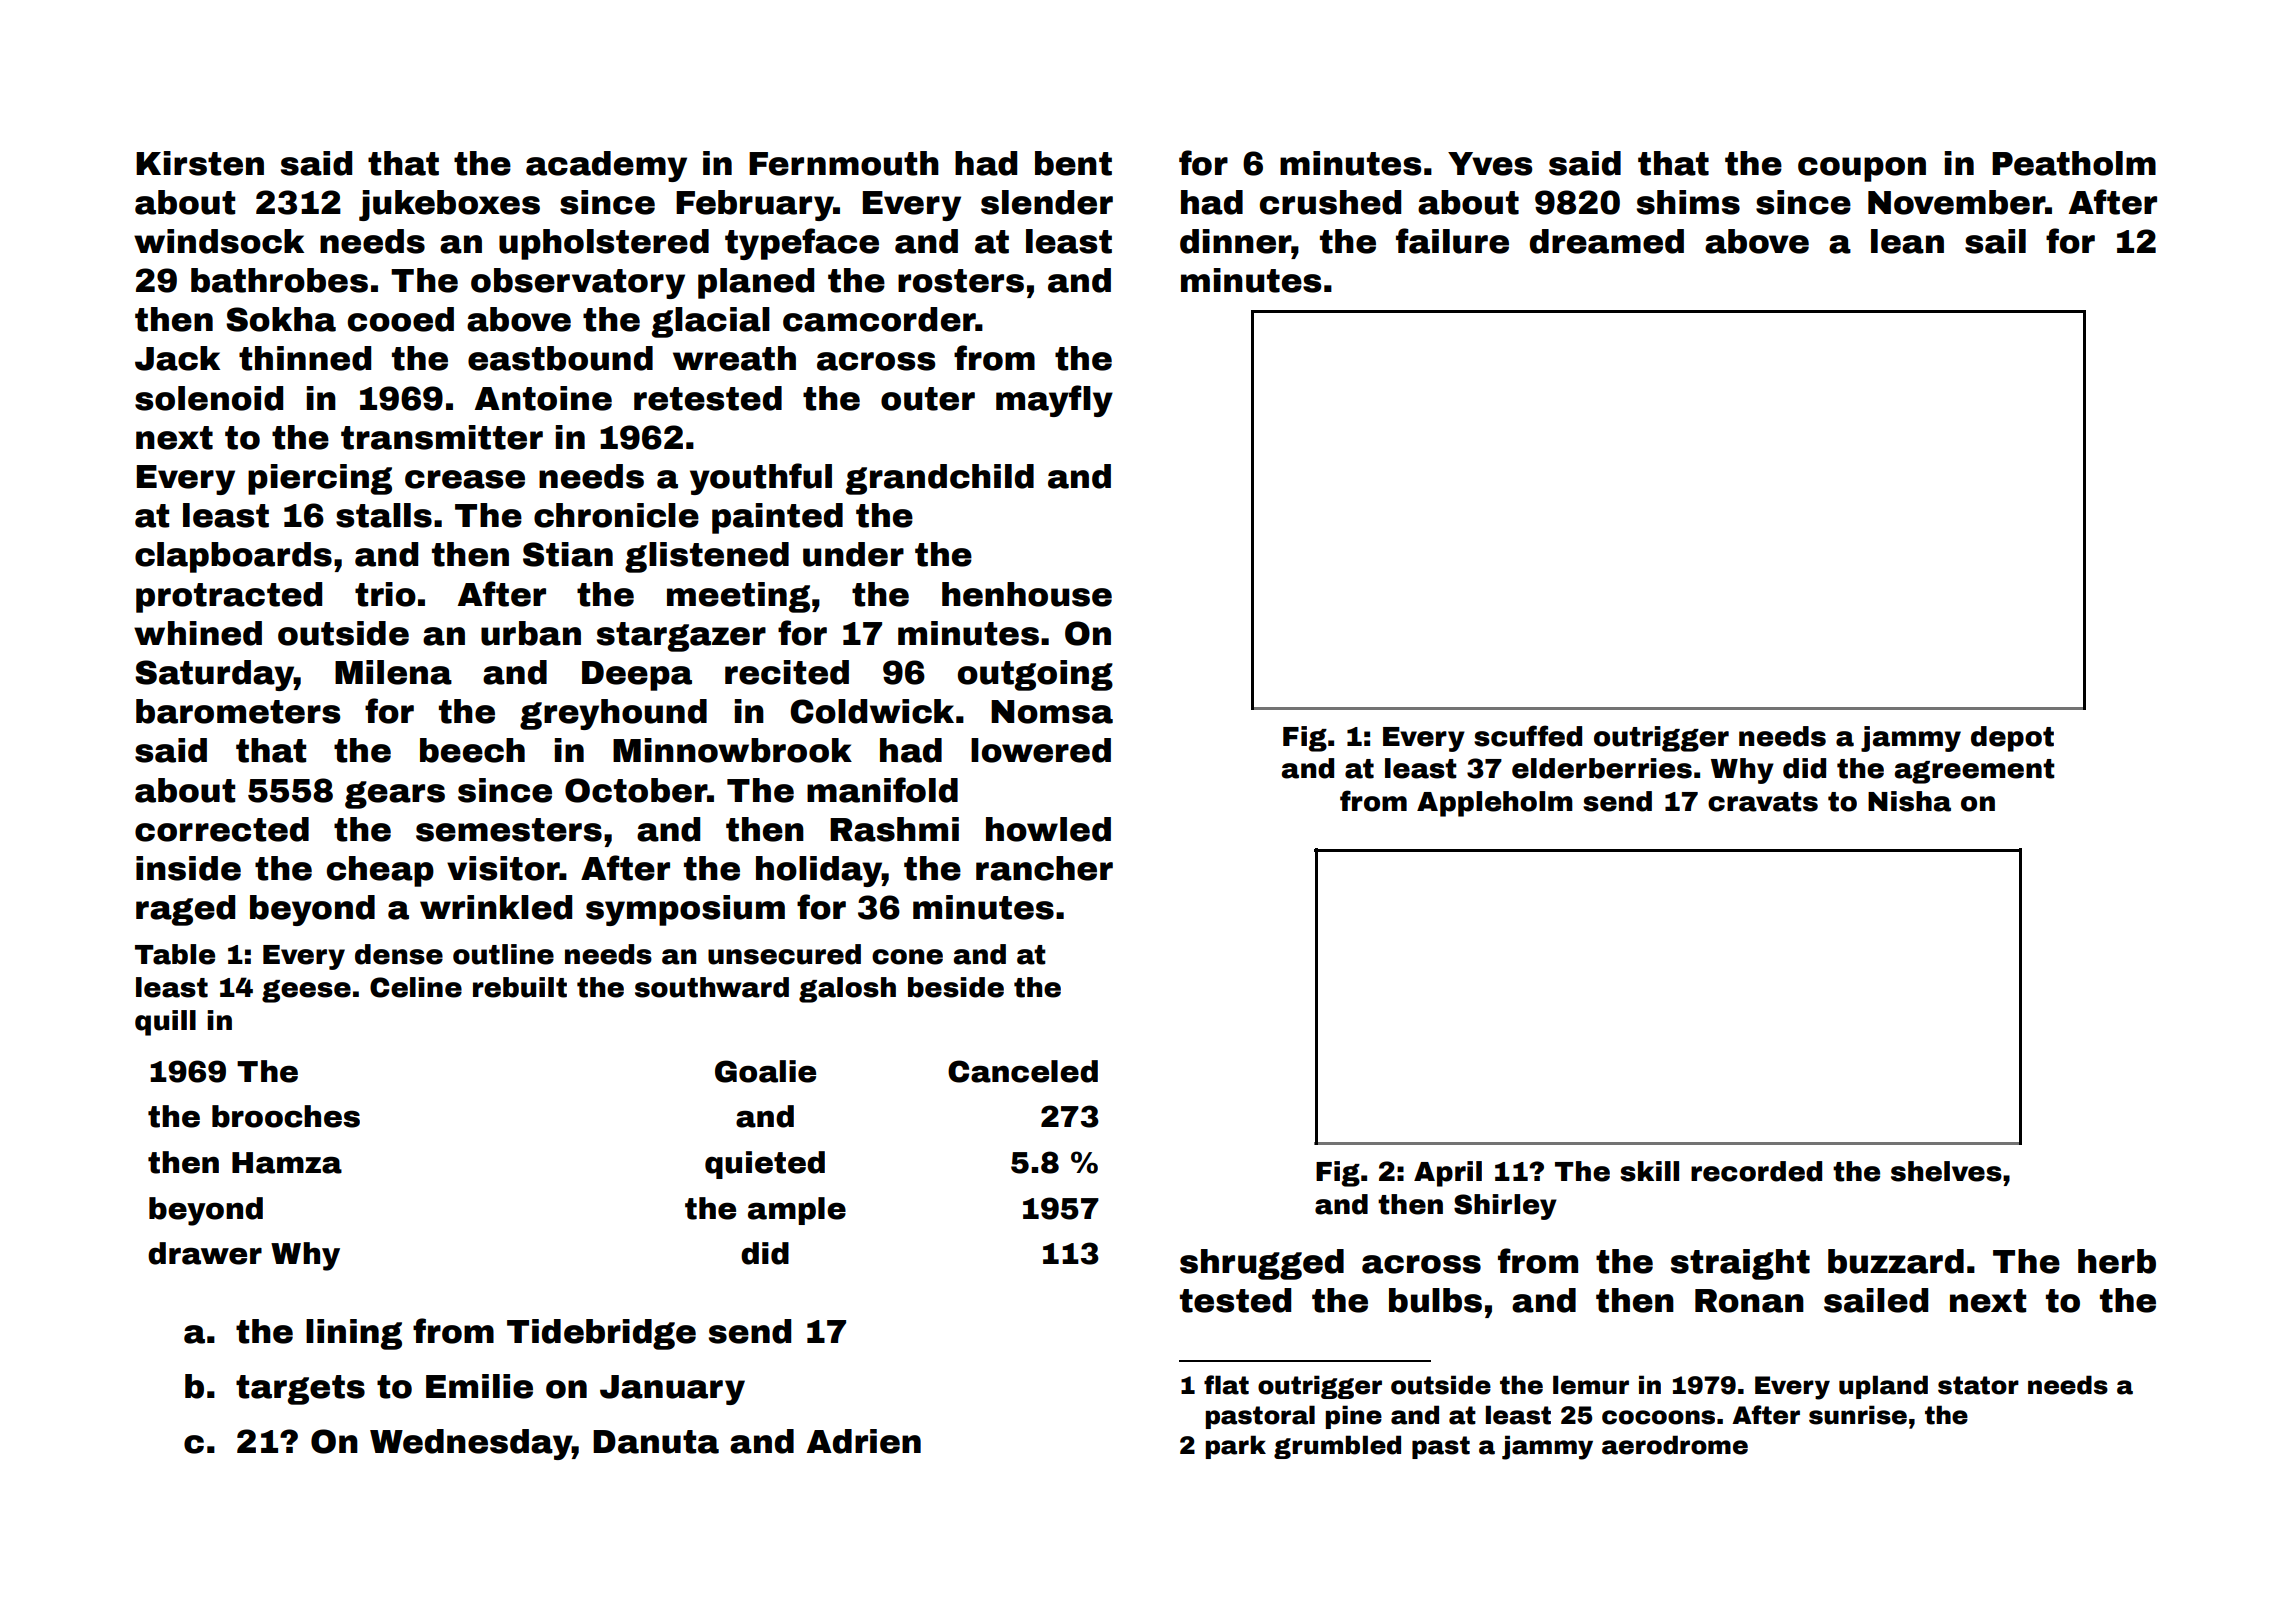 Image resolution: width=2292 pixels, height=1620 pixels. What do you see at coordinates (2074, 163) in the screenshot?
I see `Peatholm` at bounding box center [2074, 163].
